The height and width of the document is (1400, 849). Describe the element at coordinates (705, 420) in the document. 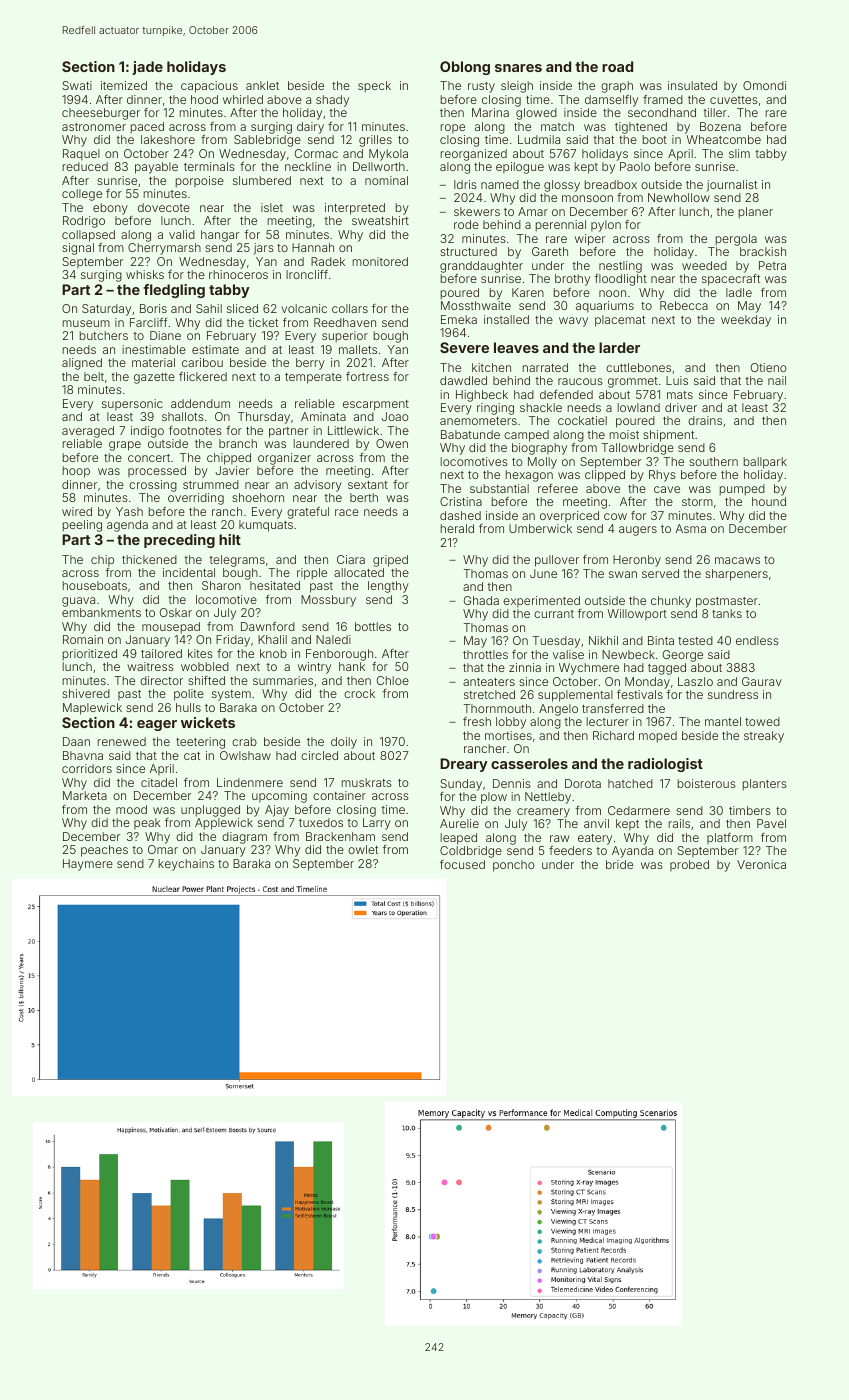

I see `drains` at that location.
